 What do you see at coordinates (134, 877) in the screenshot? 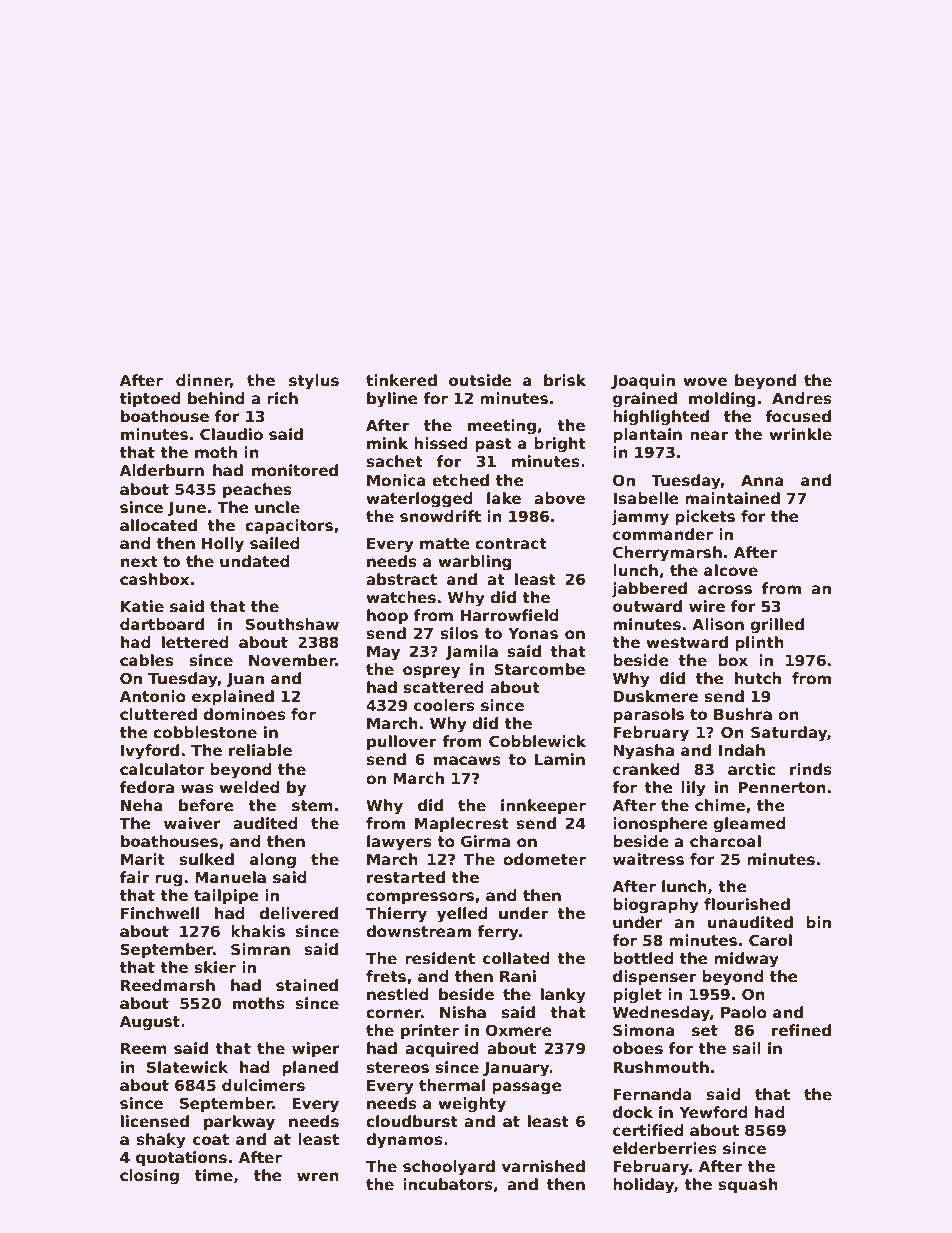
I see `fair` at bounding box center [134, 877].
